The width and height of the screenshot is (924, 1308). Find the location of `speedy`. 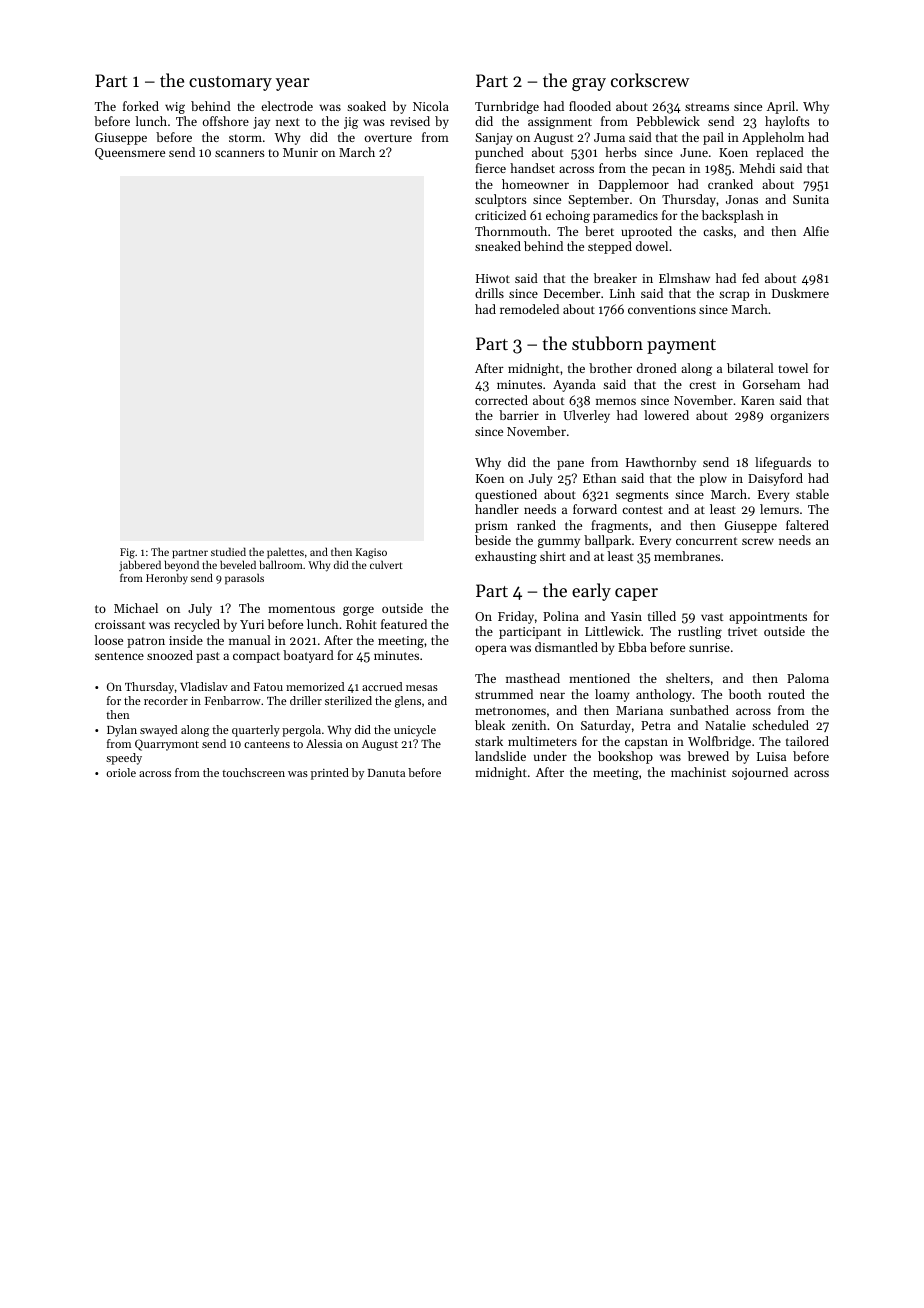

speedy is located at coordinates (124, 759).
